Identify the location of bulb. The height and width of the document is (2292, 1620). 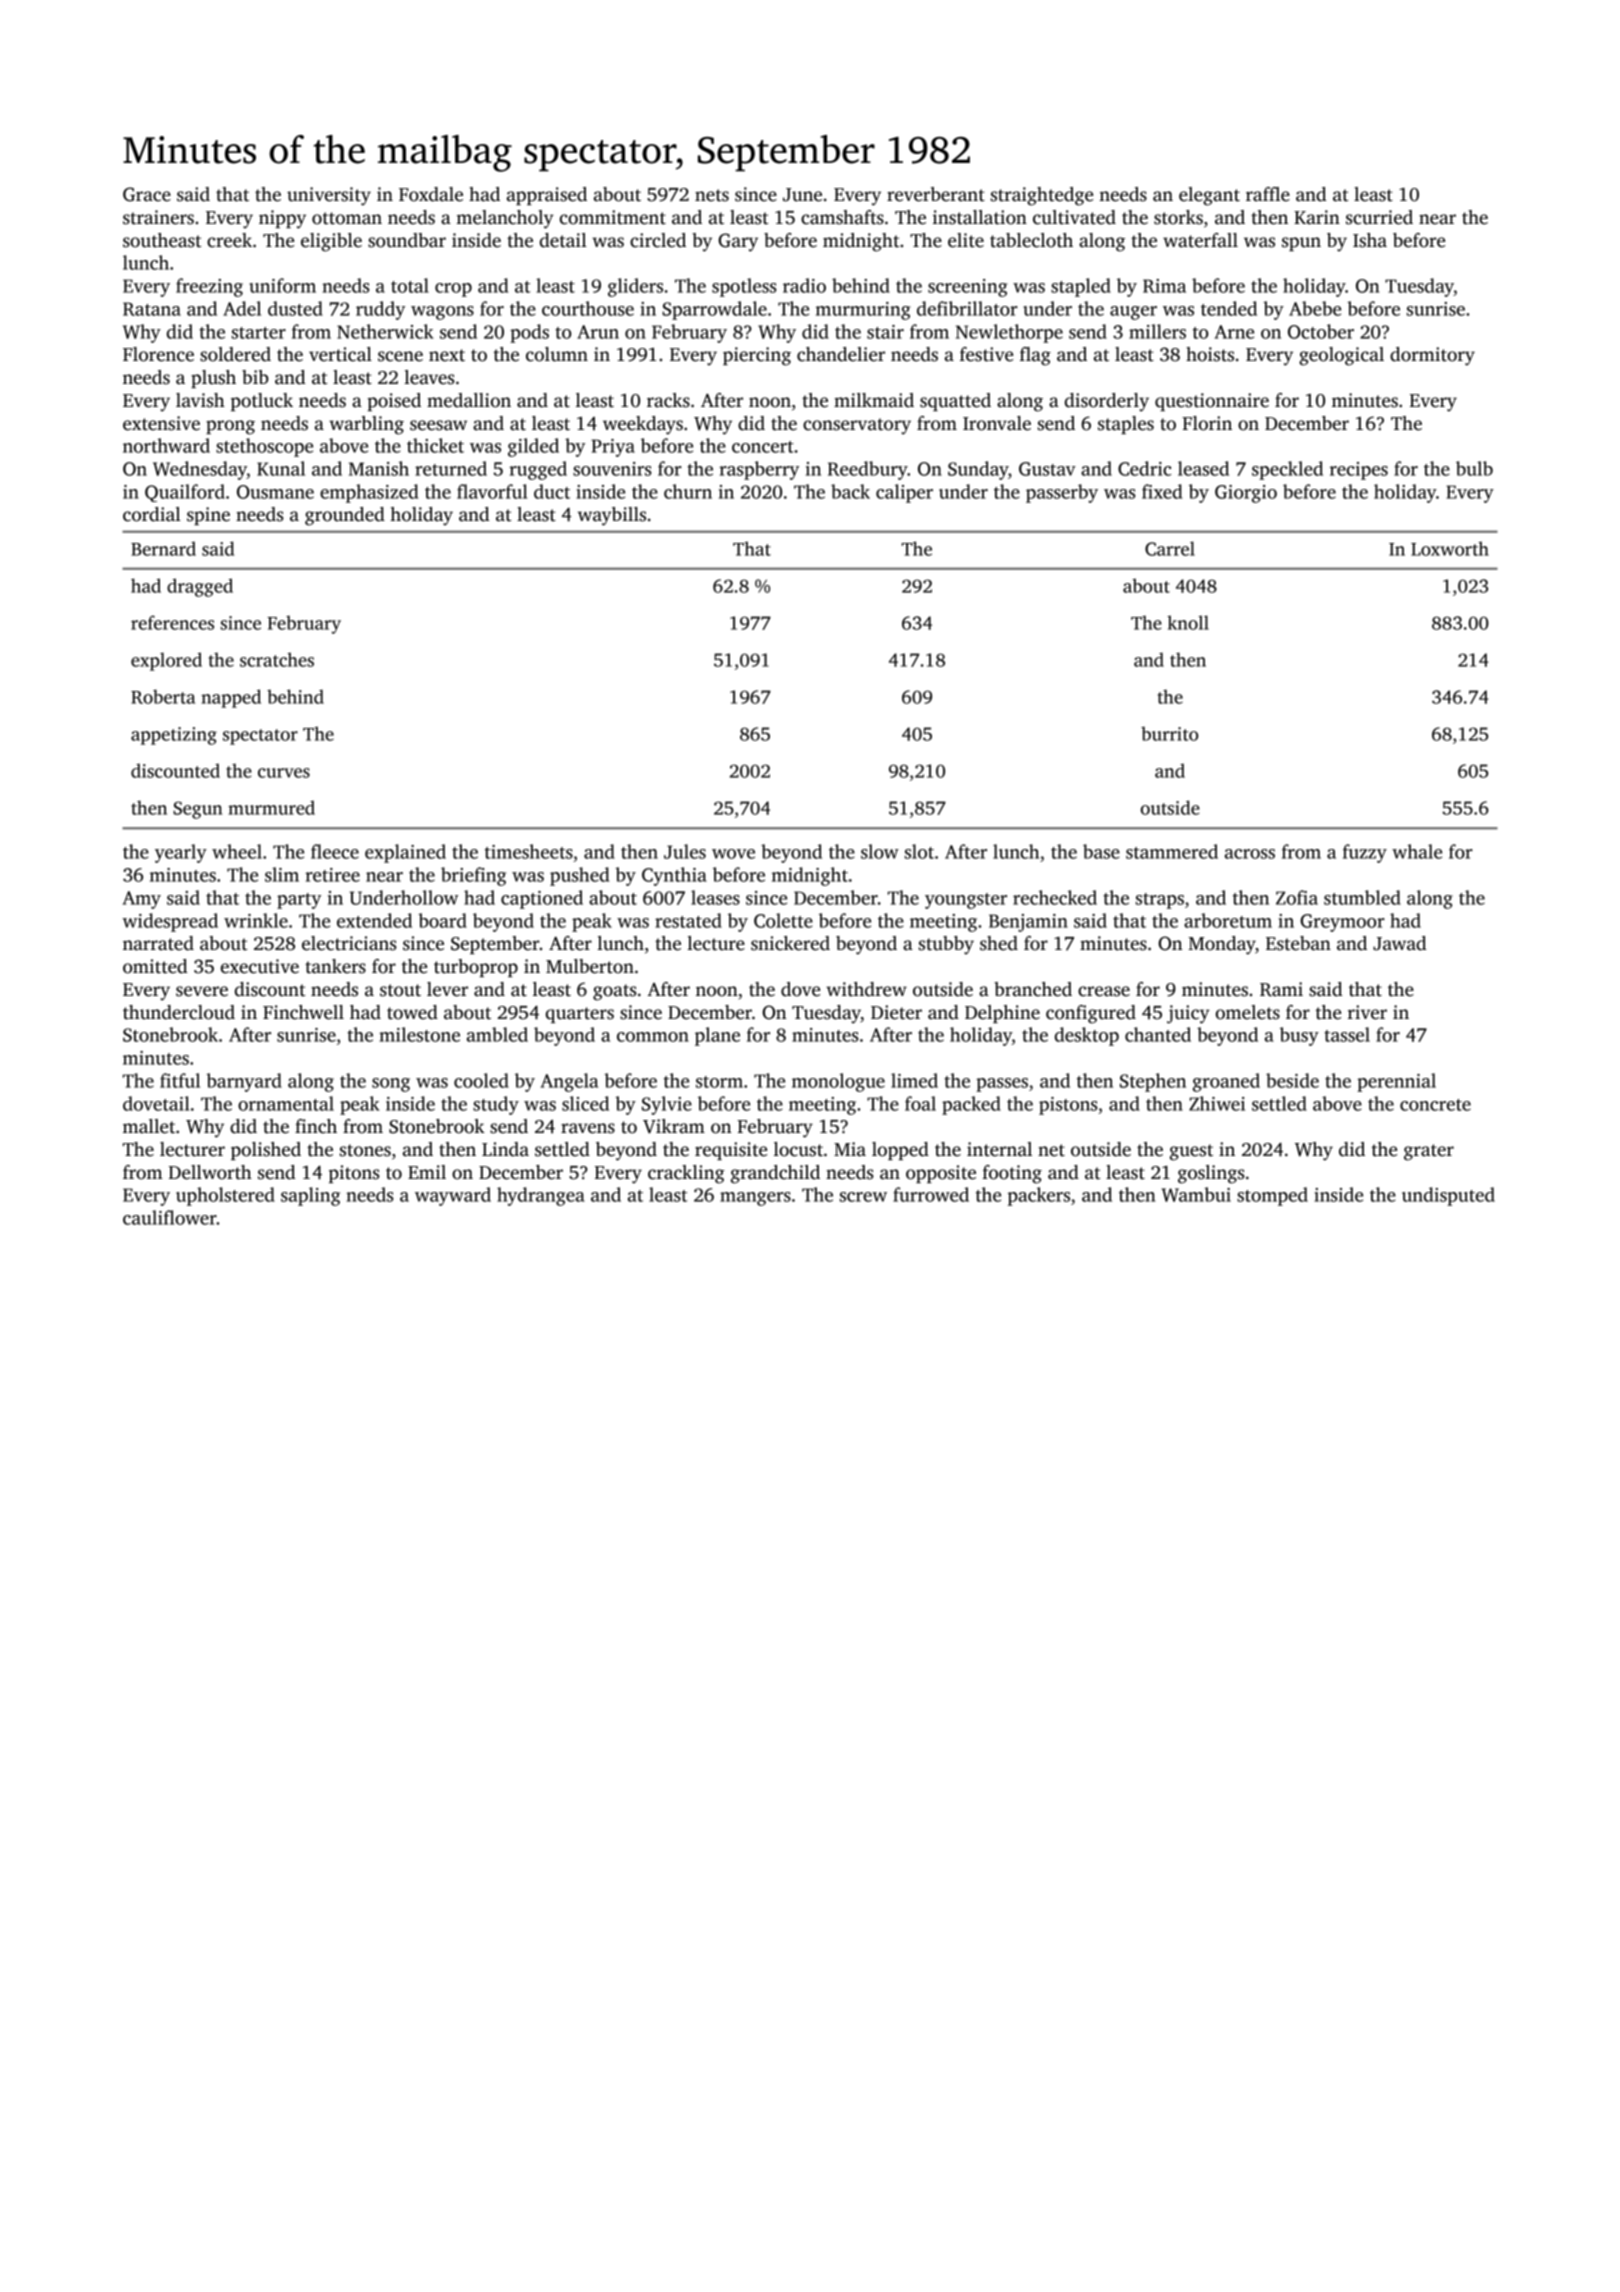
(1474, 468).
